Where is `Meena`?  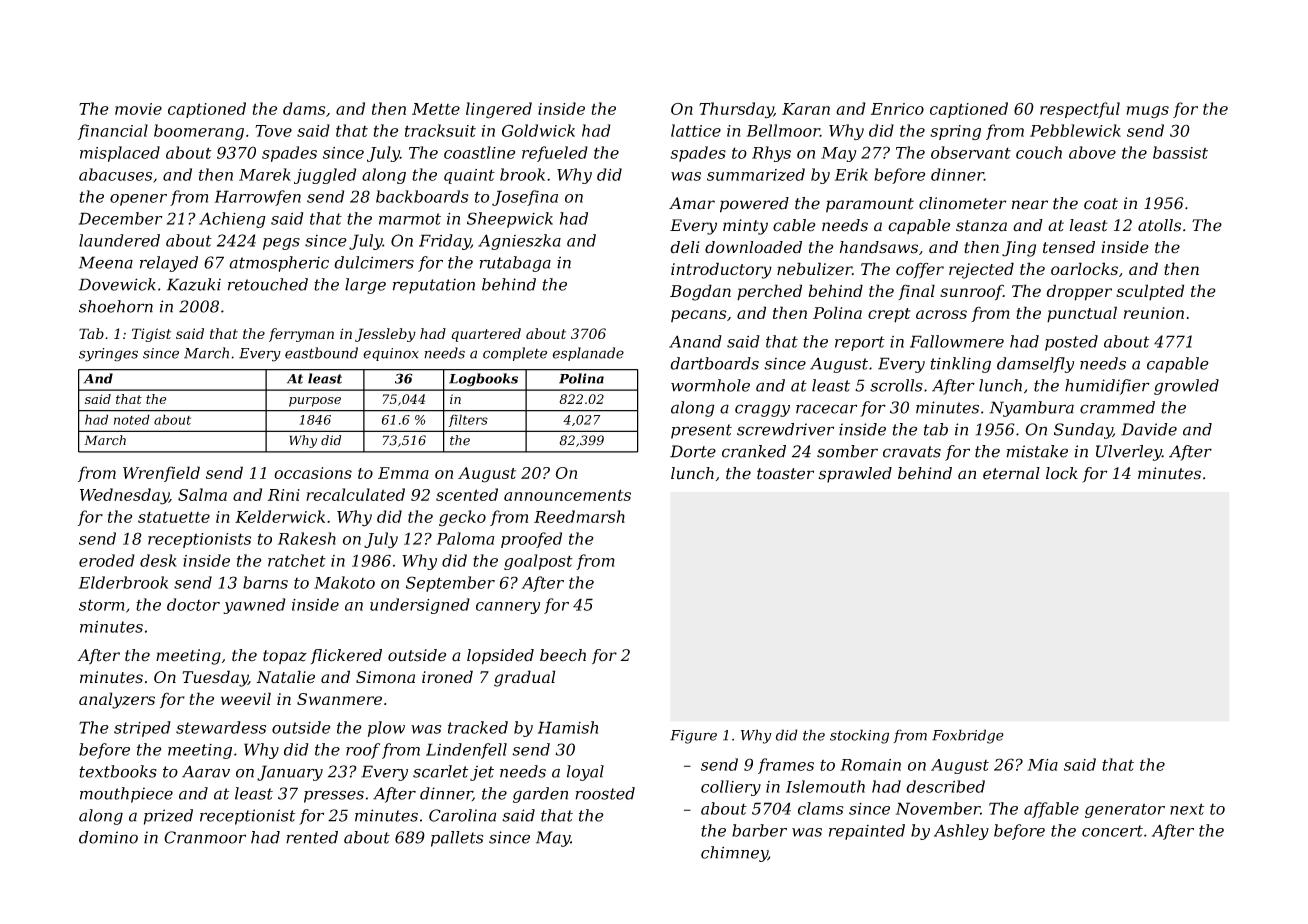 Meena is located at coordinates (106, 262).
